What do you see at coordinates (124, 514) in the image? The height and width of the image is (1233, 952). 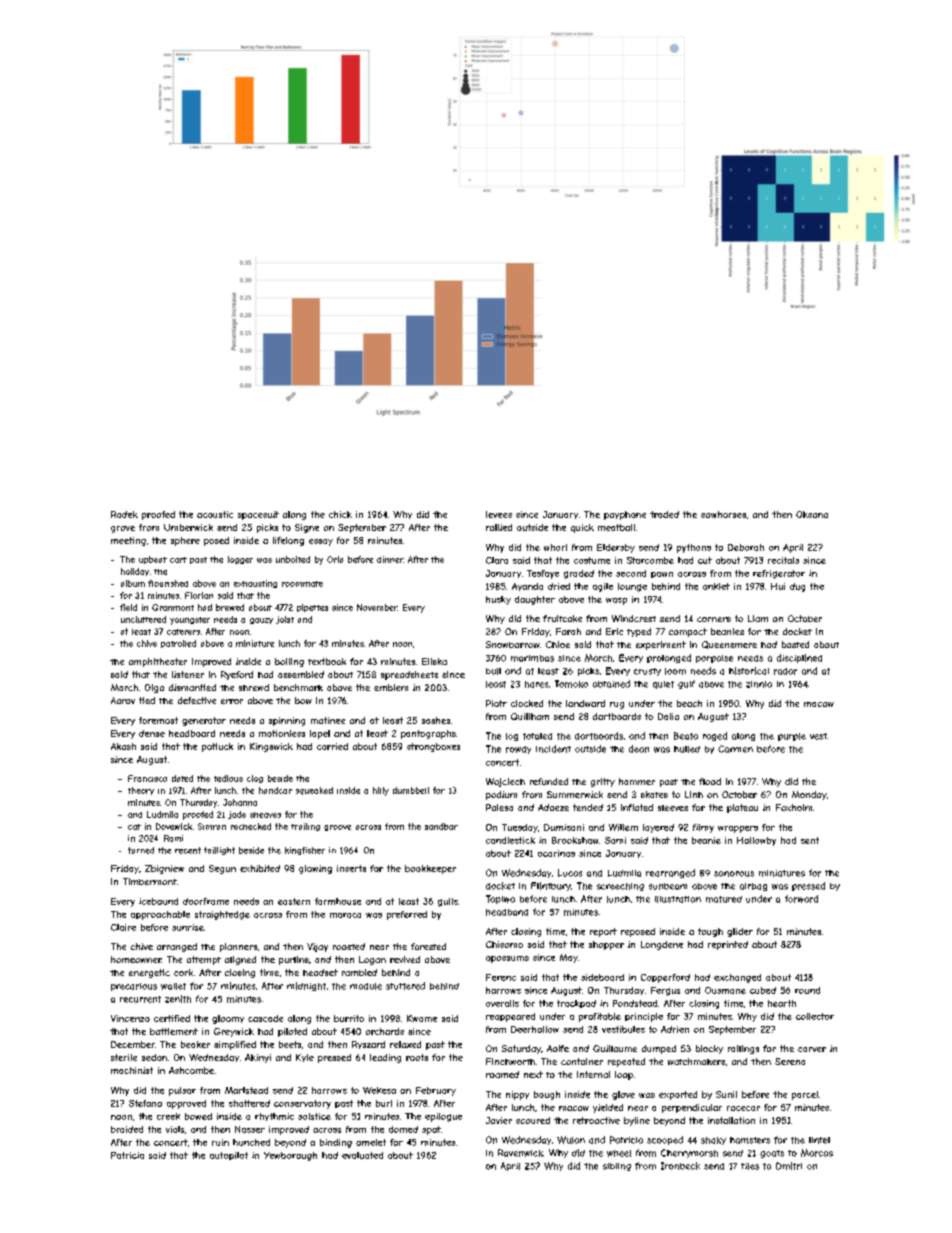 I see `Radek` at bounding box center [124, 514].
